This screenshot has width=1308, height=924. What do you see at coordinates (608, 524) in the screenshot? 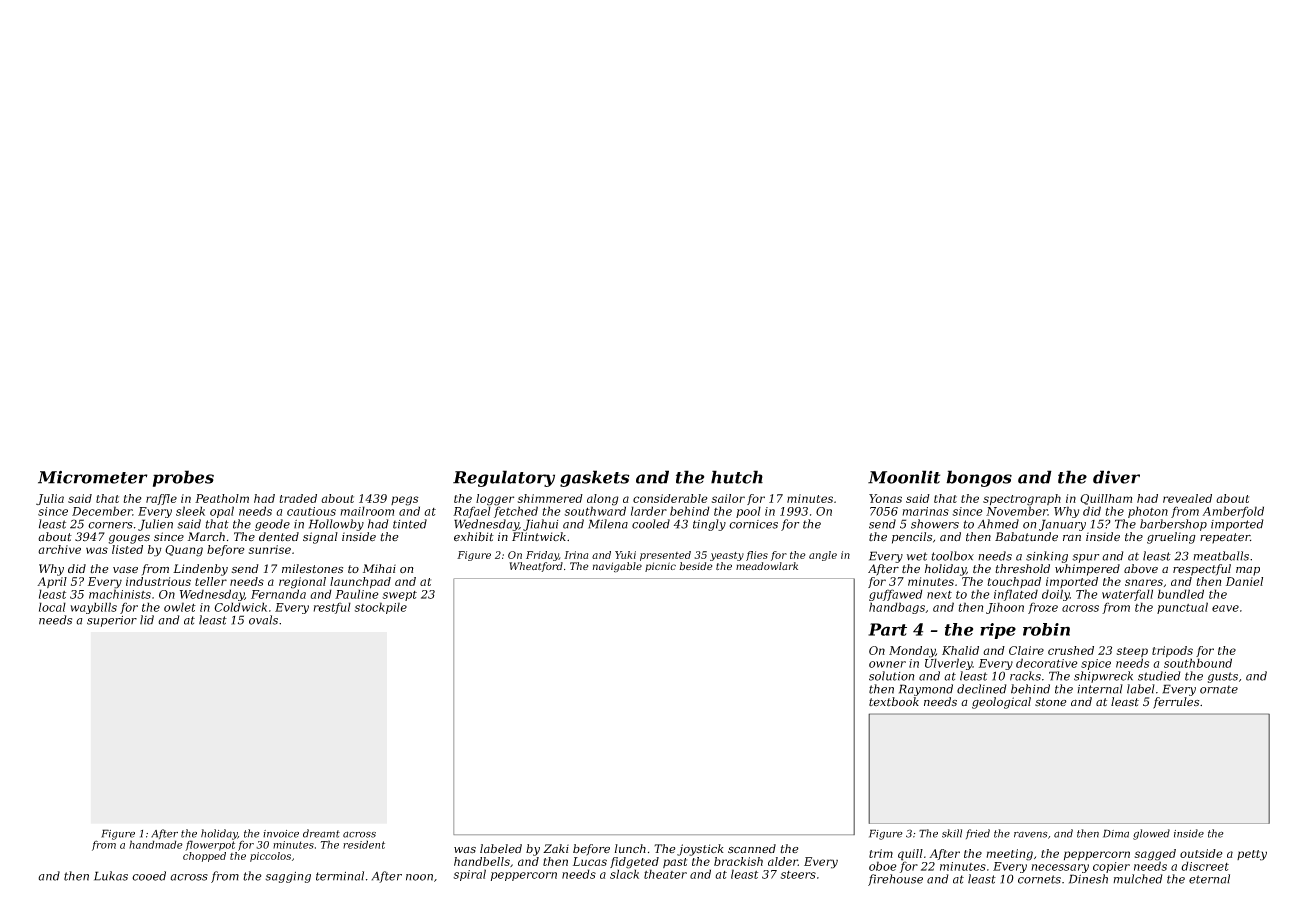
I see `Milena` at bounding box center [608, 524].
